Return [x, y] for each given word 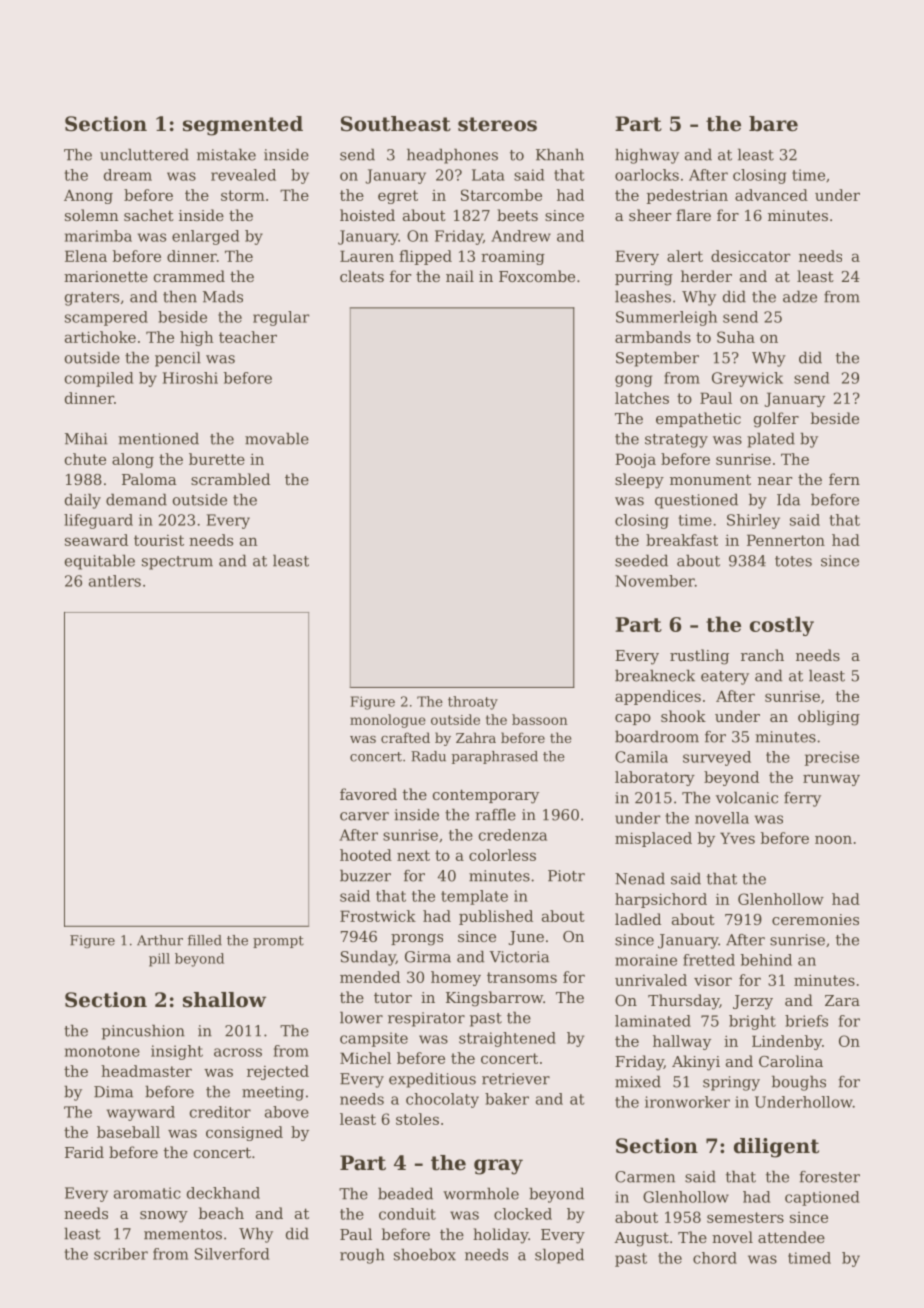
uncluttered [144, 154]
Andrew [521, 236]
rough [362, 1256]
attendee [791, 1237]
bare [773, 124]
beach [221, 1213]
